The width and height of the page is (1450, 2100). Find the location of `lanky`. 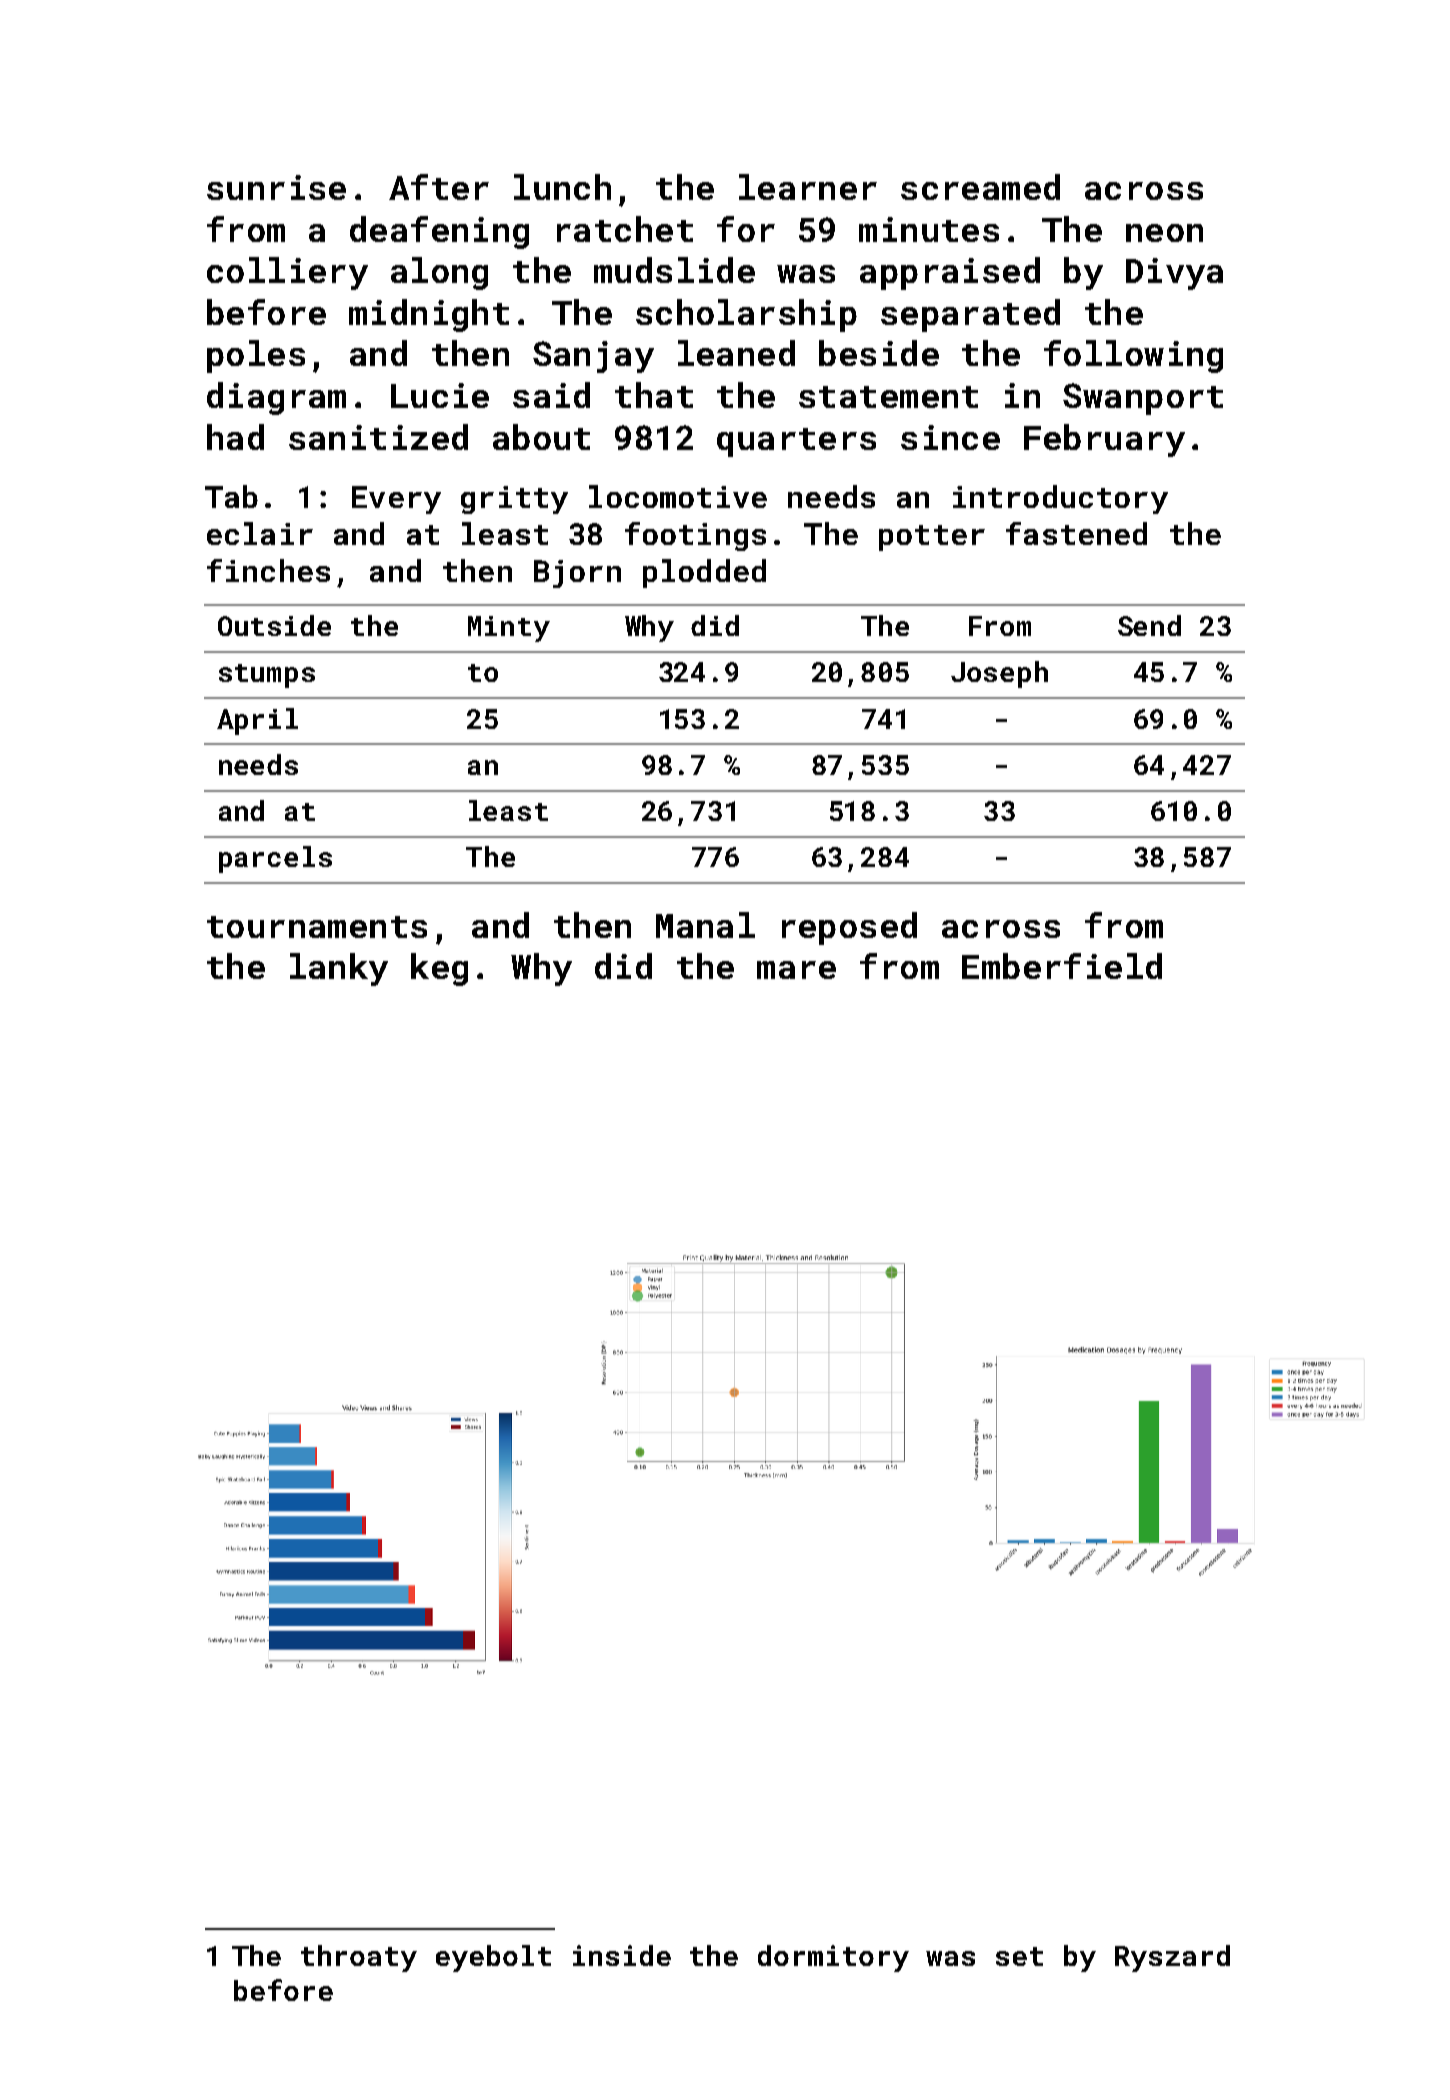

lanky is located at coordinates (339, 969).
